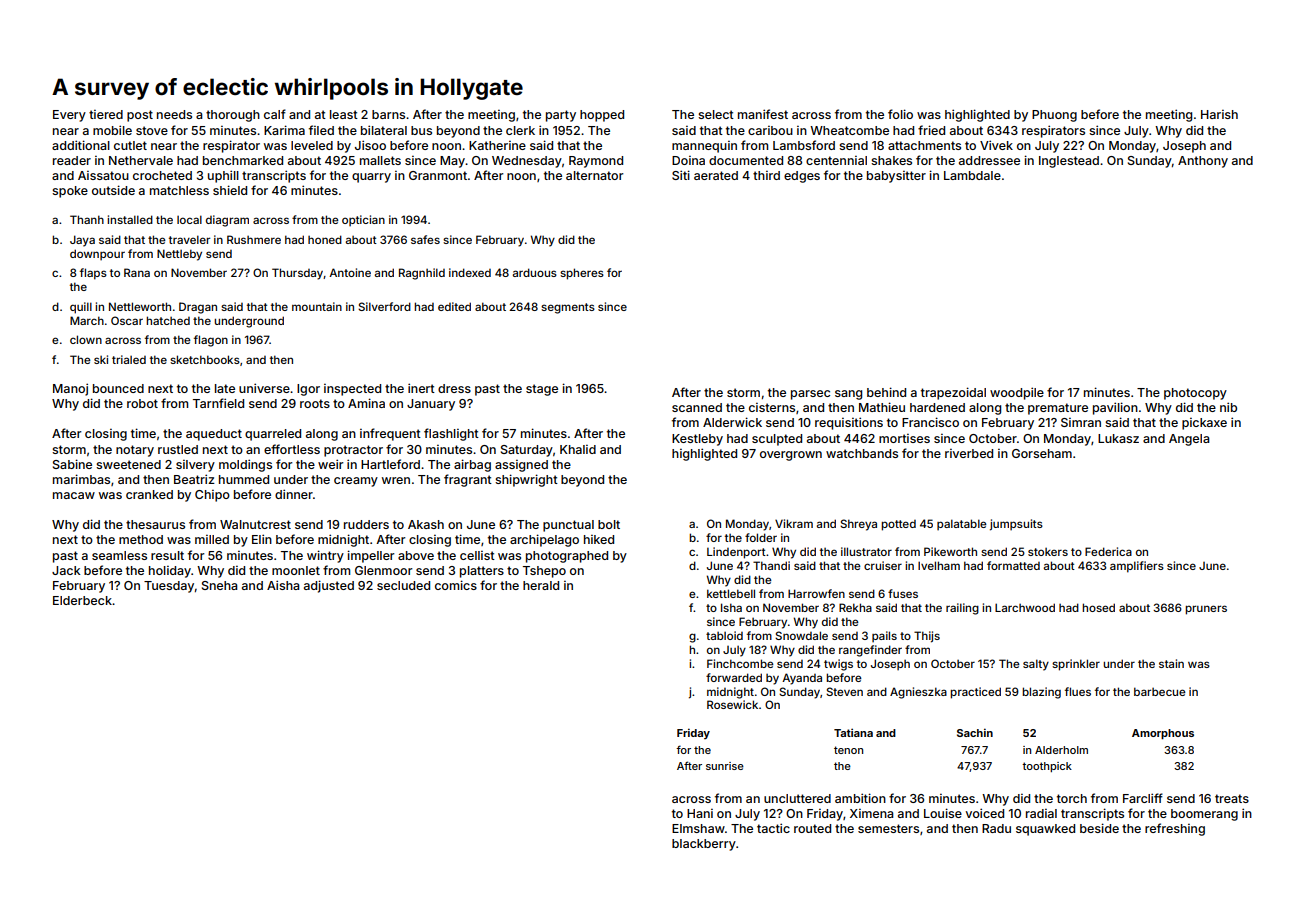 The image size is (1308, 924). What do you see at coordinates (698, 828) in the image?
I see `Elmshaw` at bounding box center [698, 828].
